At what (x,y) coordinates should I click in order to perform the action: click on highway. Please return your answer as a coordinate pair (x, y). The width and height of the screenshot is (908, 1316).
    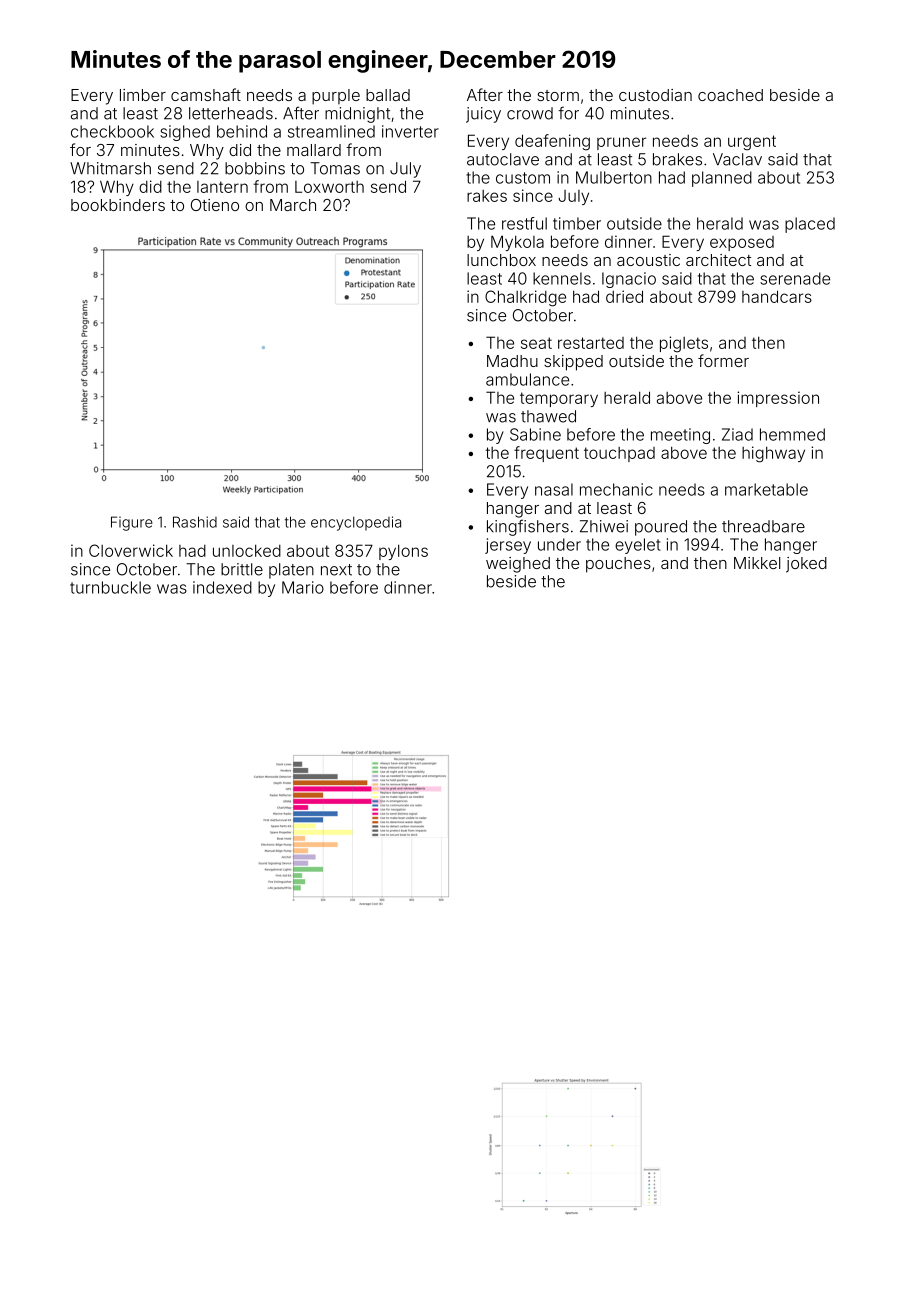
    Looking at the image, I should click on (773, 454).
